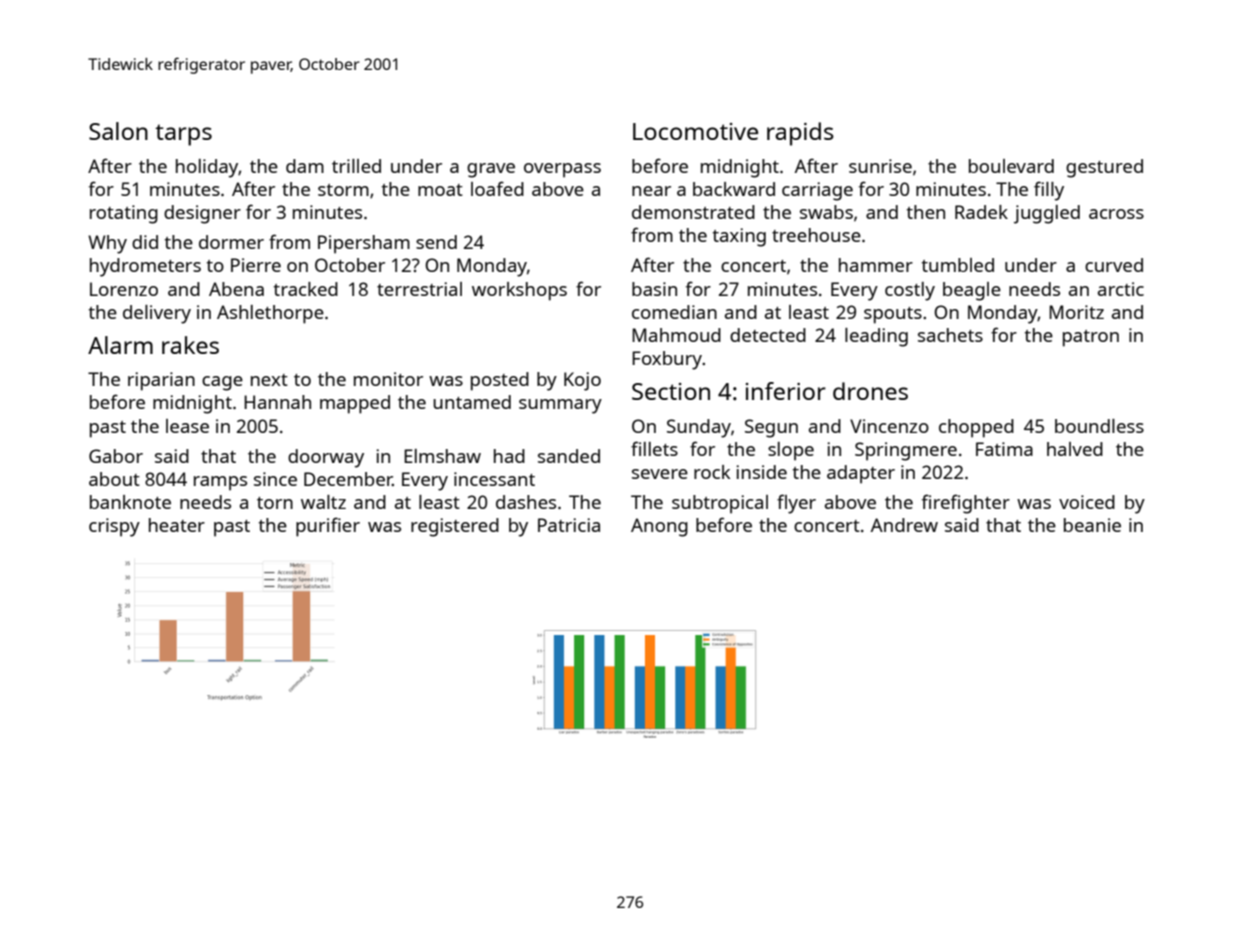 Image resolution: width=1233 pixels, height=952 pixels. What do you see at coordinates (519, 291) in the image?
I see `workshops` at bounding box center [519, 291].
